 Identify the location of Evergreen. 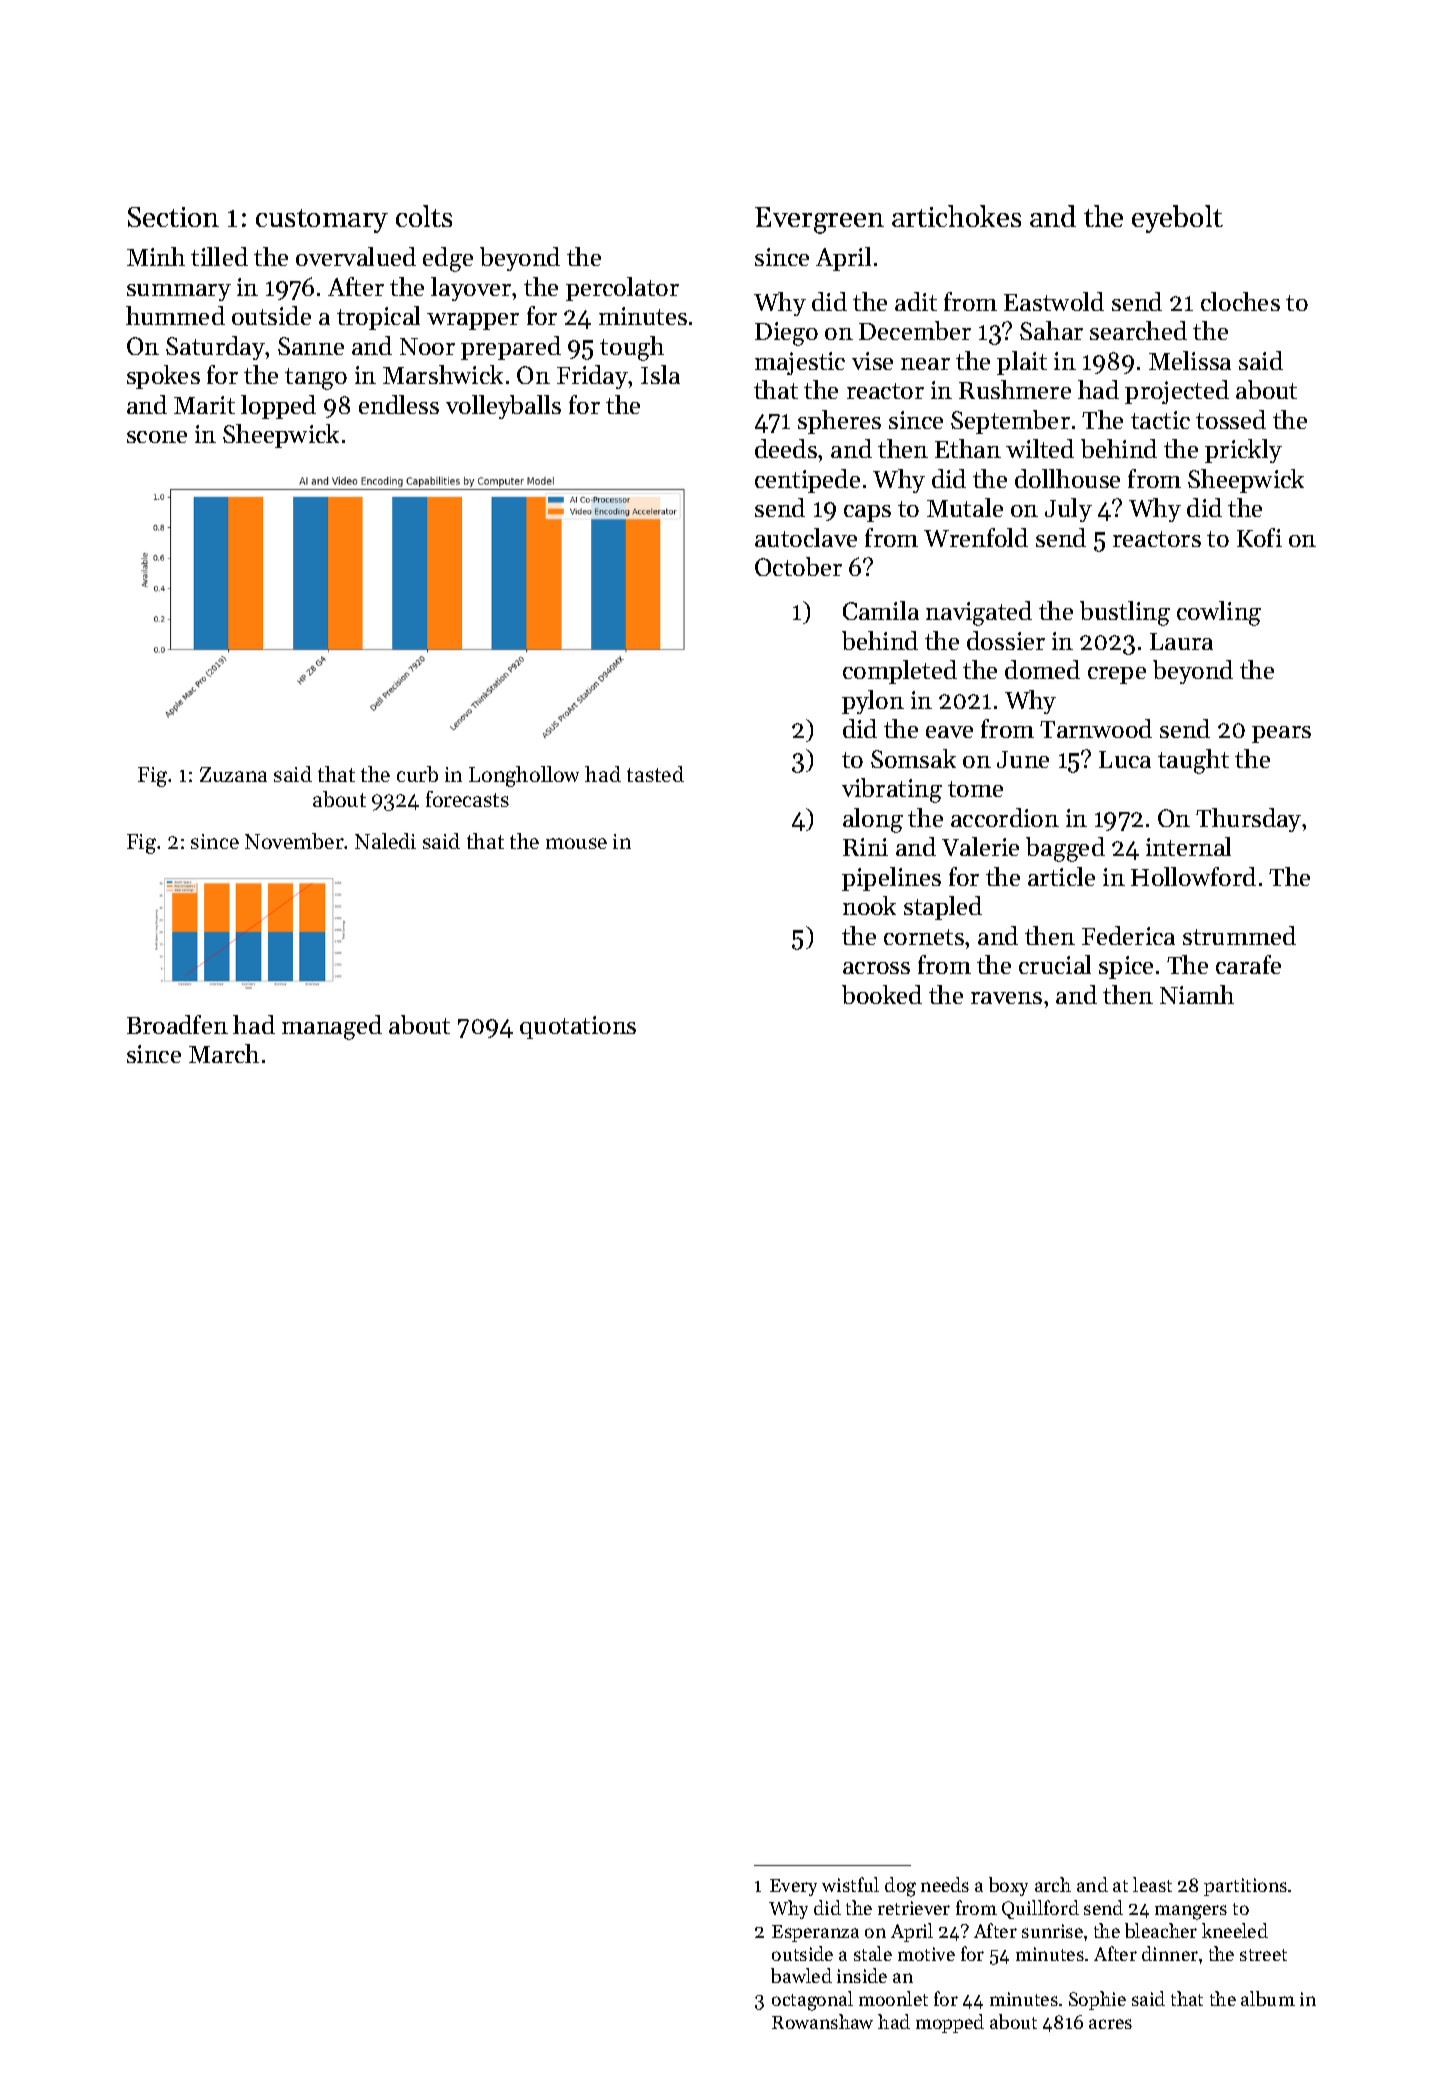
(819, 220).
